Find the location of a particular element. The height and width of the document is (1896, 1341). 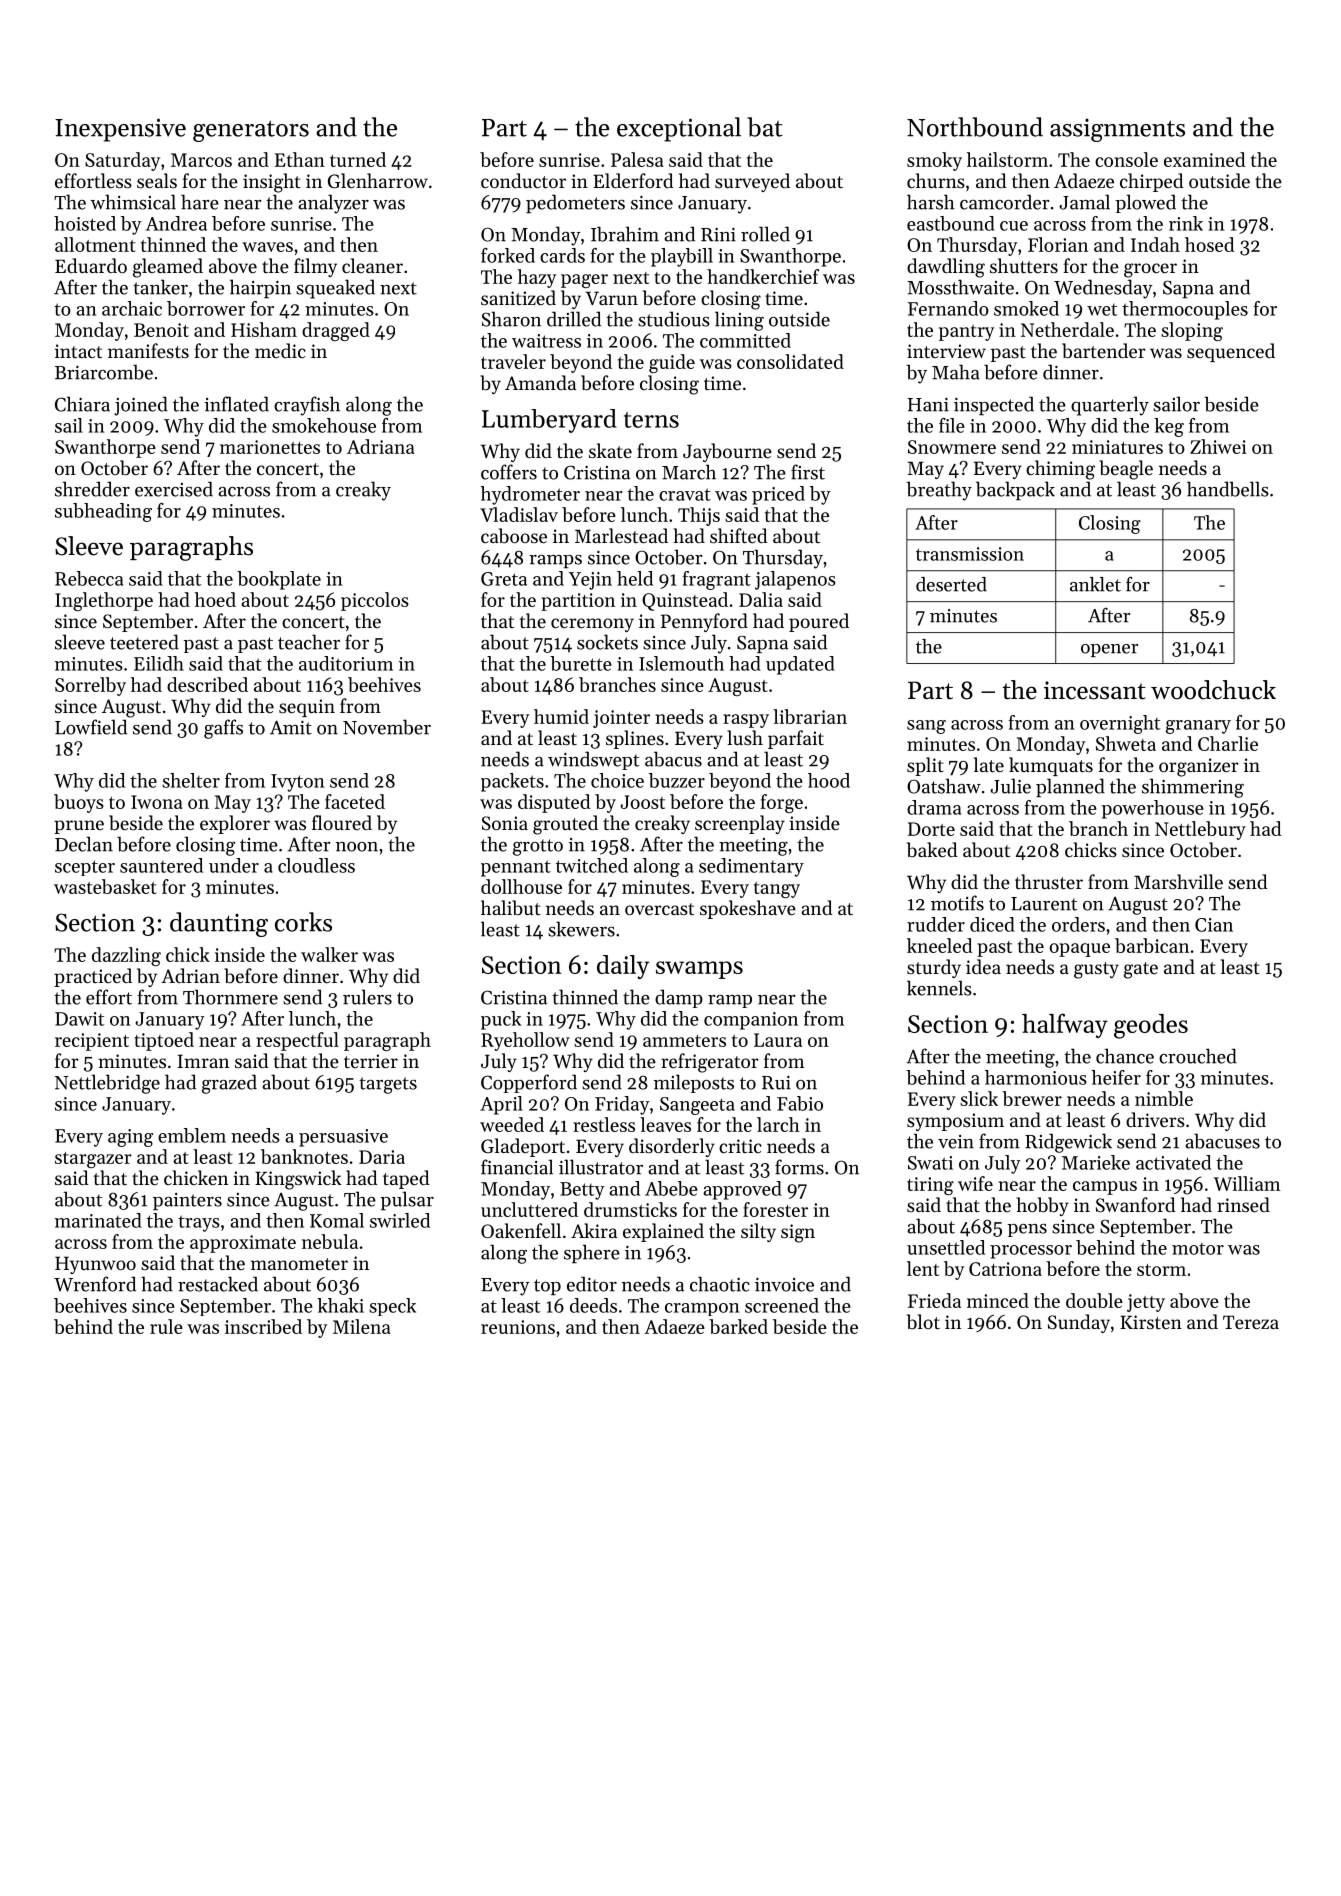

Yejin is located at coordinates (590, 581).
